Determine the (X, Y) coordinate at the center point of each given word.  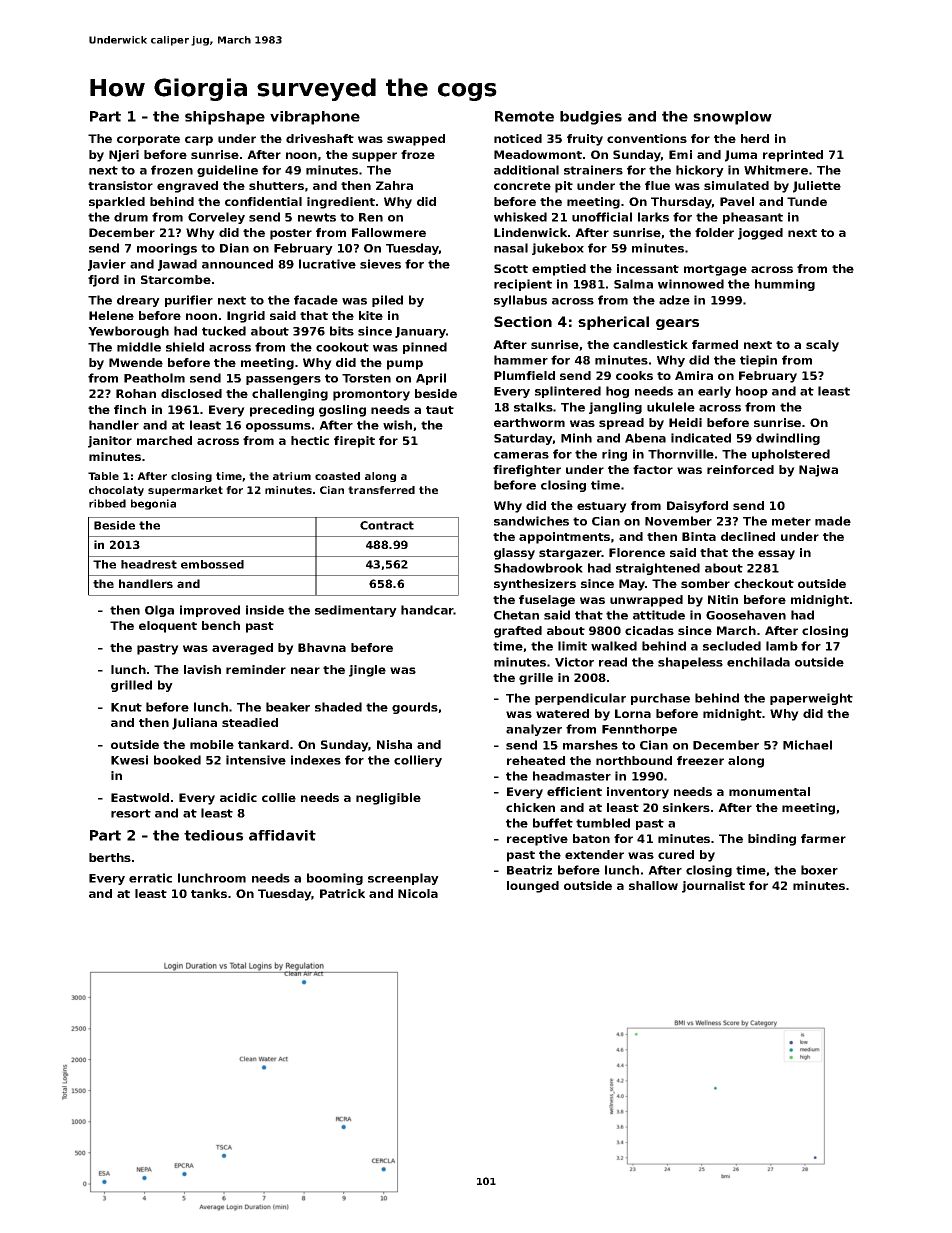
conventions (647, 138)
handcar (427, 610)
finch (130, 409)
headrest (149, 564)
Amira (694, 375)
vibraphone (315, 118)
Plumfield (524, 375)
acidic (238, 797)
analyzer (534, 730)
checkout (764, 583)
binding (772, 840)
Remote (524, 116)
